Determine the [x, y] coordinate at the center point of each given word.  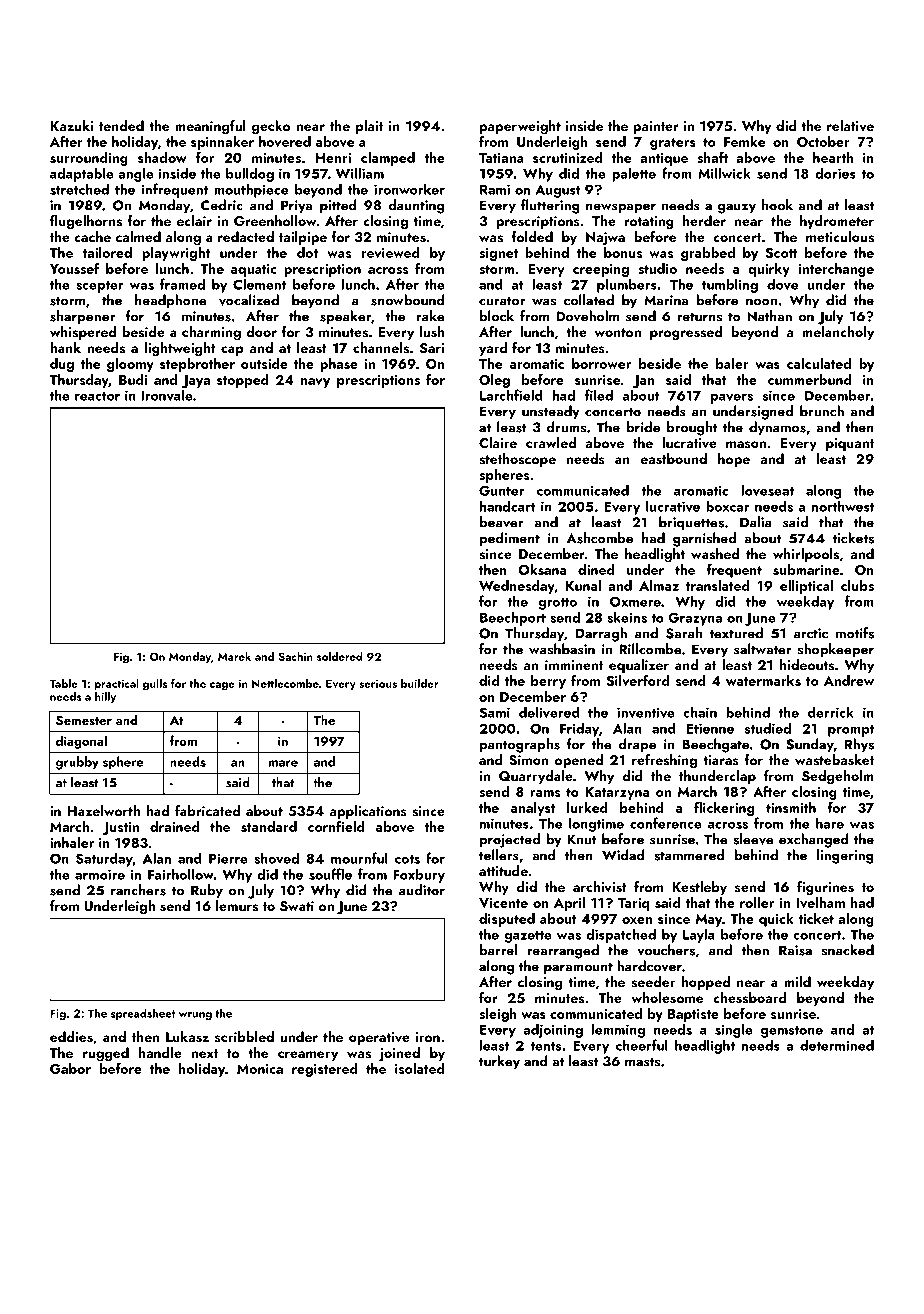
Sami [494, 712]
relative [850, 125]
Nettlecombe [285, 683]
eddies [71, 1037]
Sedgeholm [838, 777]
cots [407, 859]
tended [121, 125]
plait [369, 127]
